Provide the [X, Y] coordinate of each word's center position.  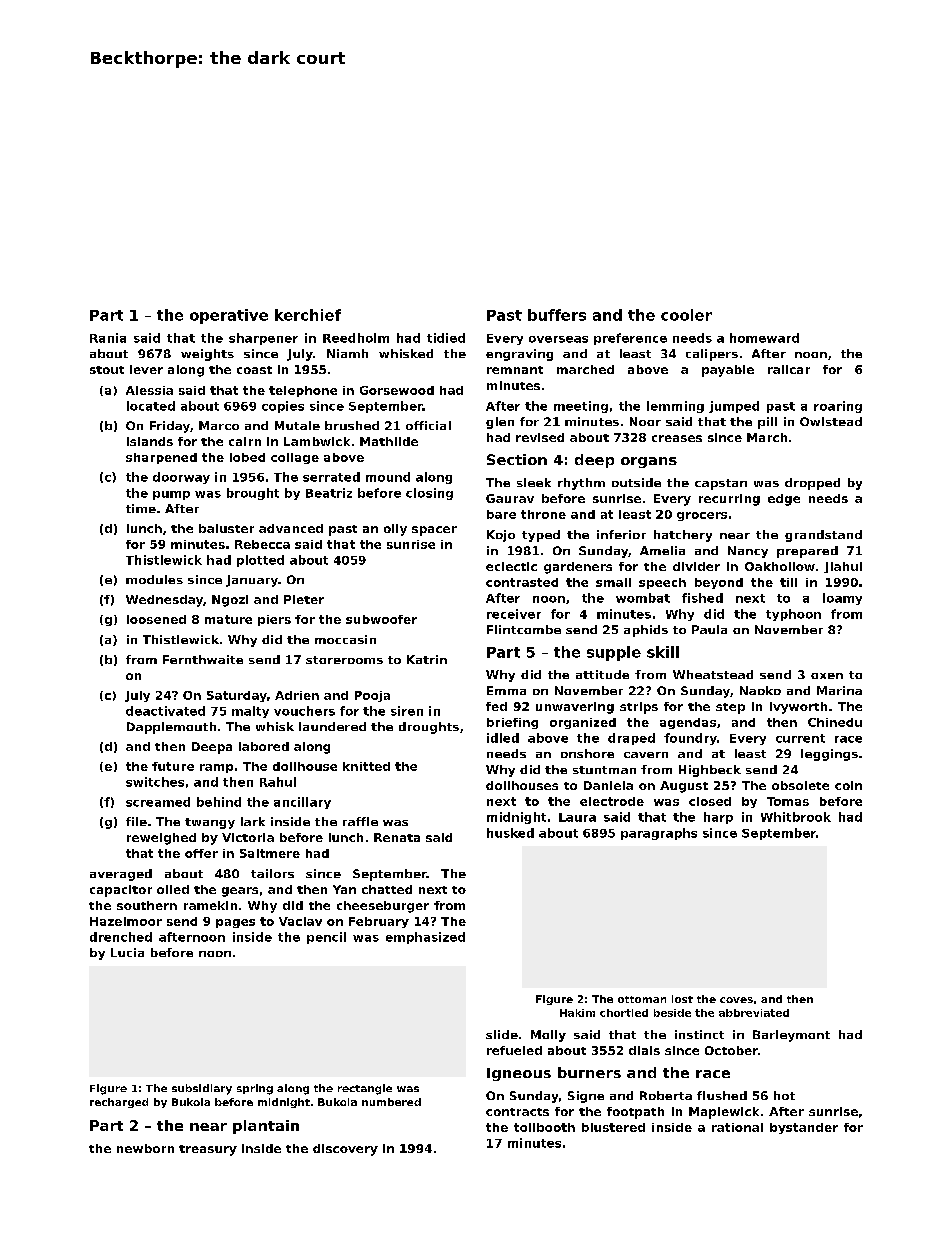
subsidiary [202, 1089]
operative [229, 316]
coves [736, 1000]
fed [496, 706]
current [800, 738]
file [136, 821]
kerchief [308, 315]
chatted [387, 889]
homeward [764, 338]
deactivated [165, 711]
